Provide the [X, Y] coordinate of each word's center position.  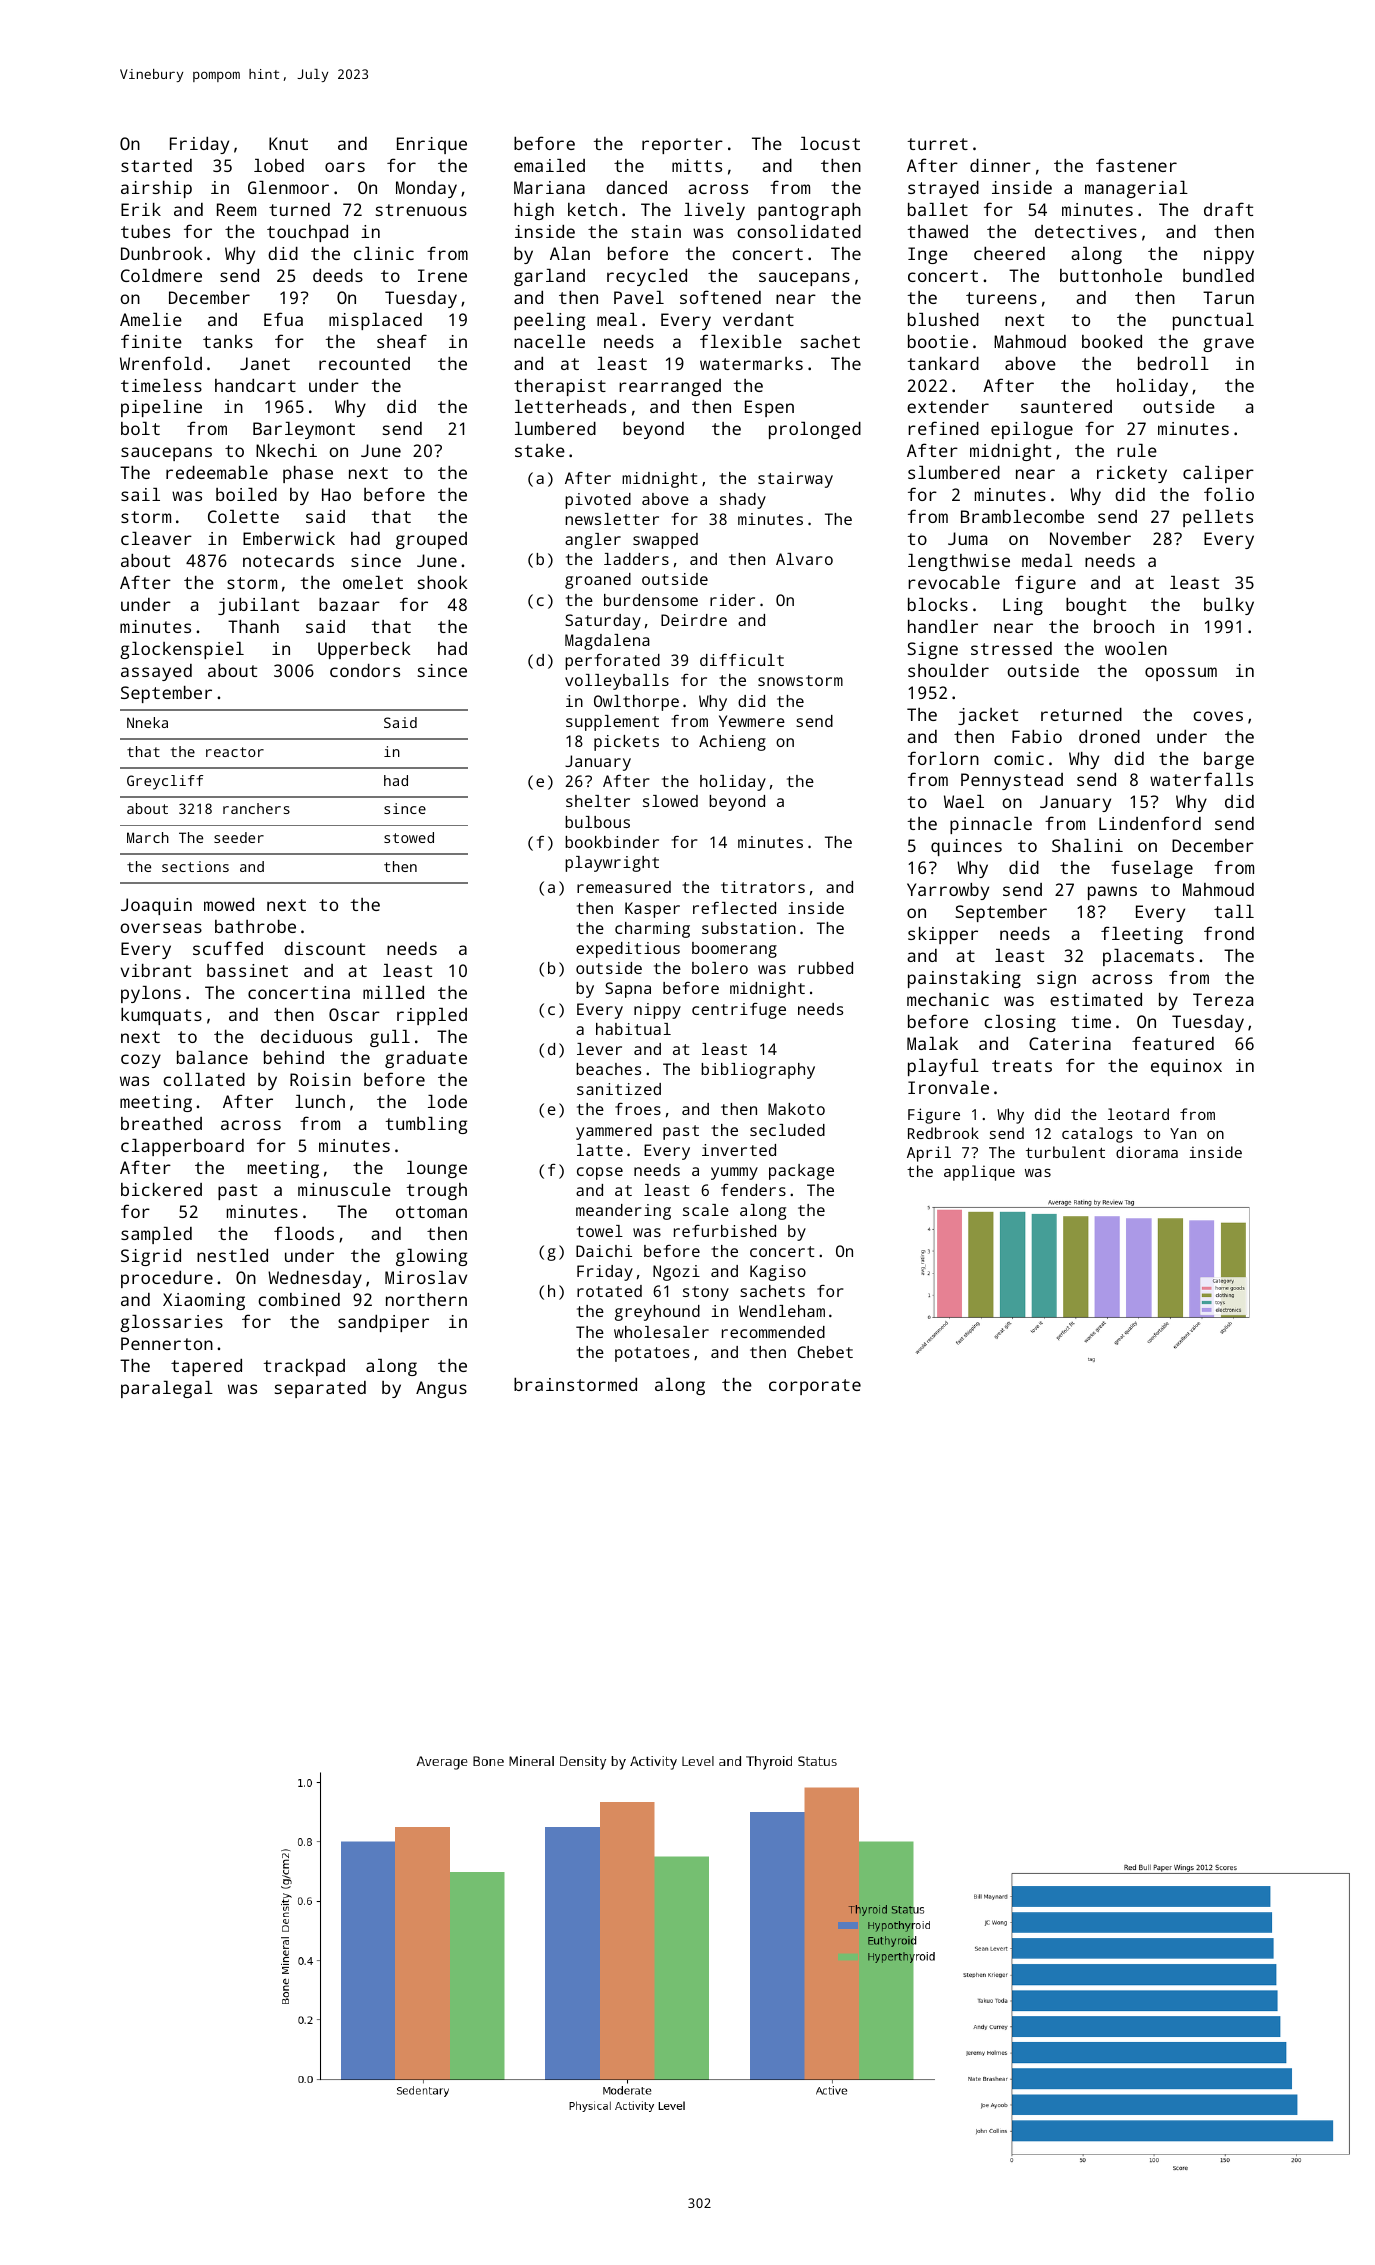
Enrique [432, 145]
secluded [787, 1130]
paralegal [167, 1389]
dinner [1000, 165]
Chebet [825, 1352]
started [156, 165]
